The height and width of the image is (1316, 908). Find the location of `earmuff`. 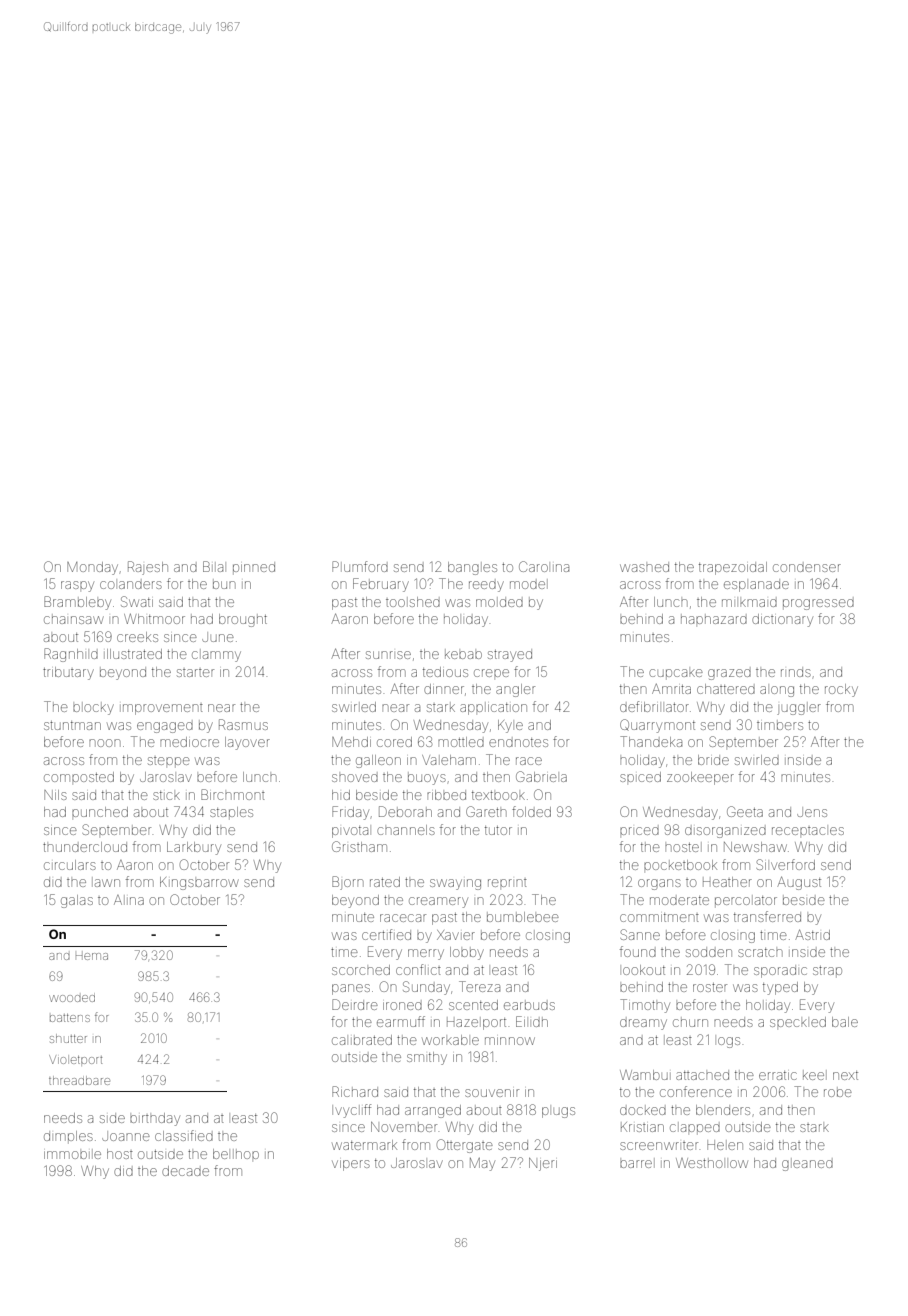

earmuff is located at coordinates (401, 1021).
